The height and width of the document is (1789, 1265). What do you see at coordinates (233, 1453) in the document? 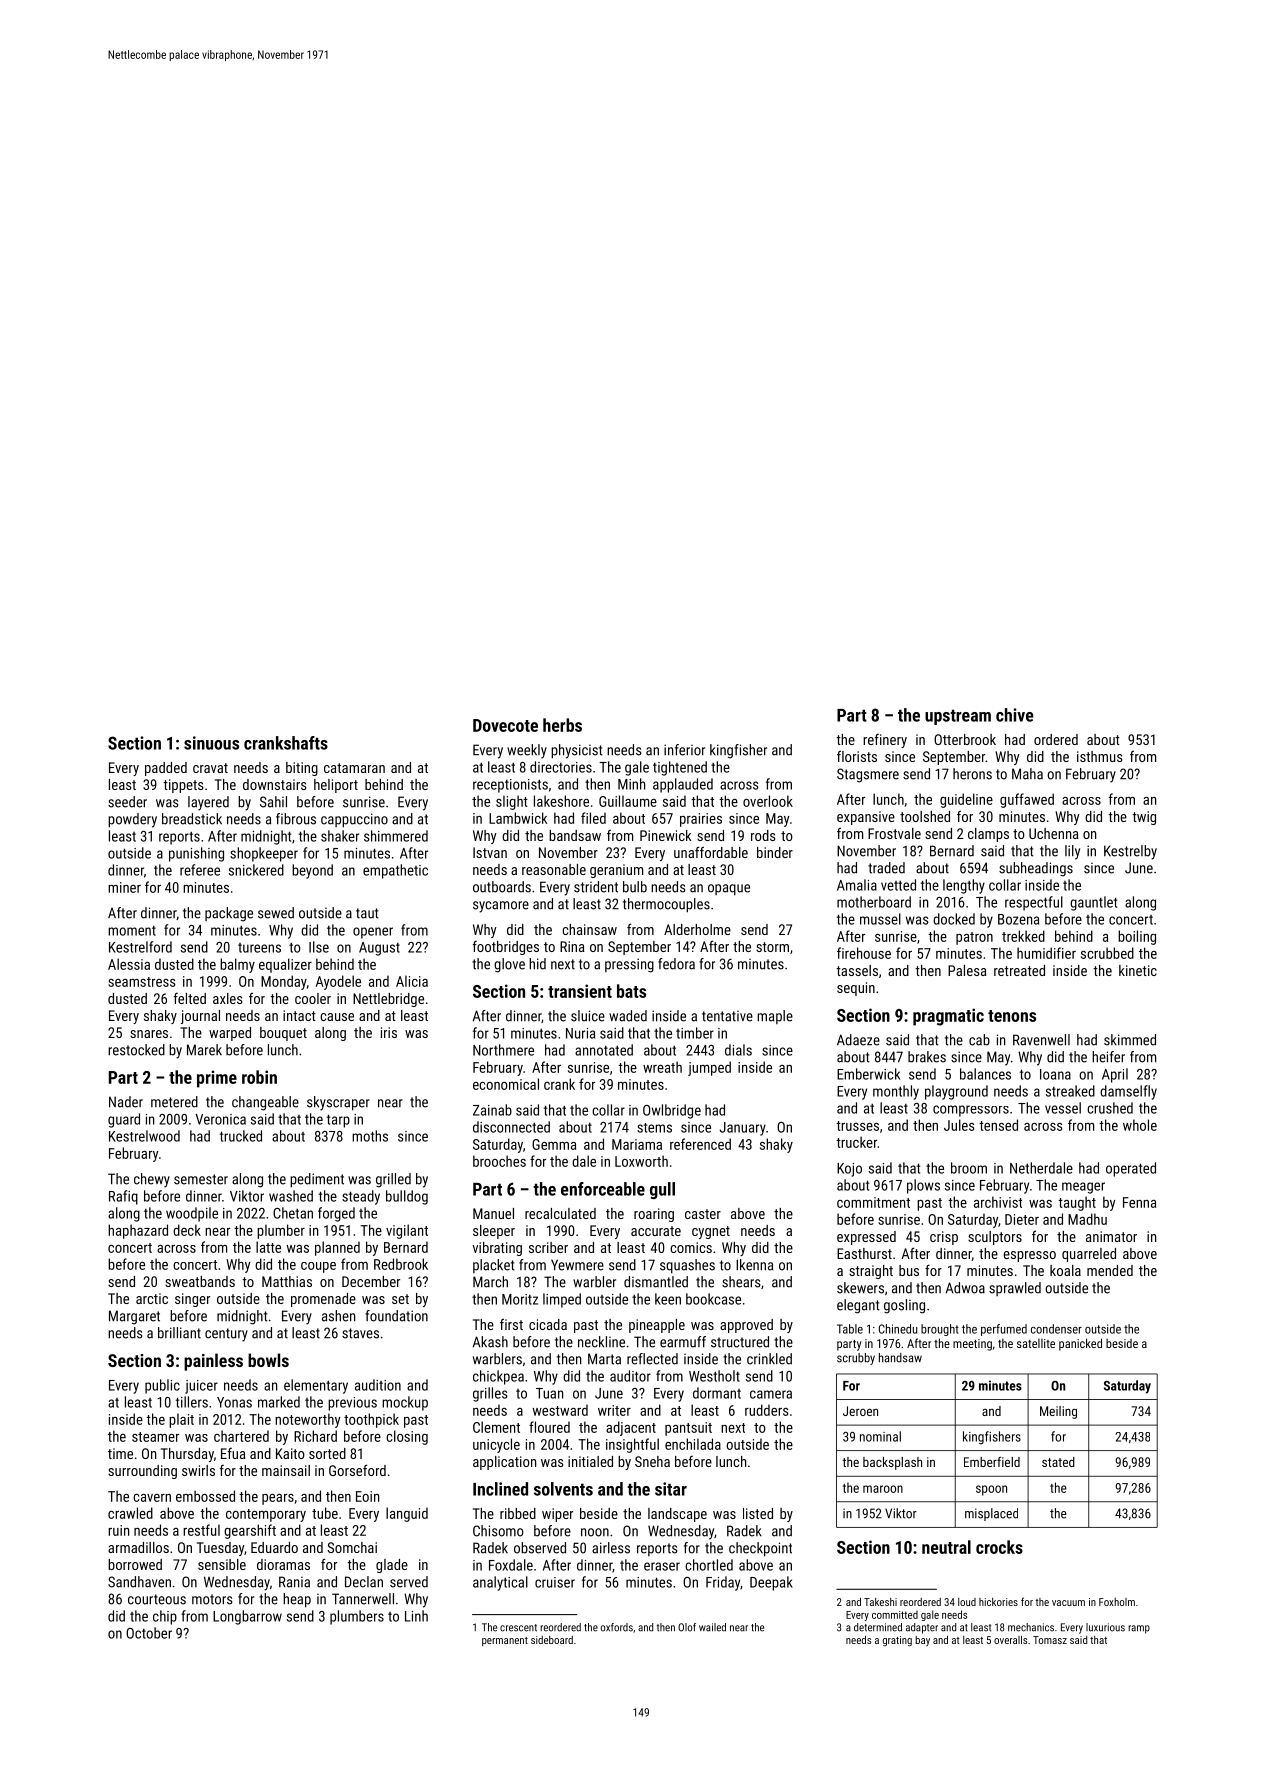
I see `Efua` at bounding box center [233, 1453].
